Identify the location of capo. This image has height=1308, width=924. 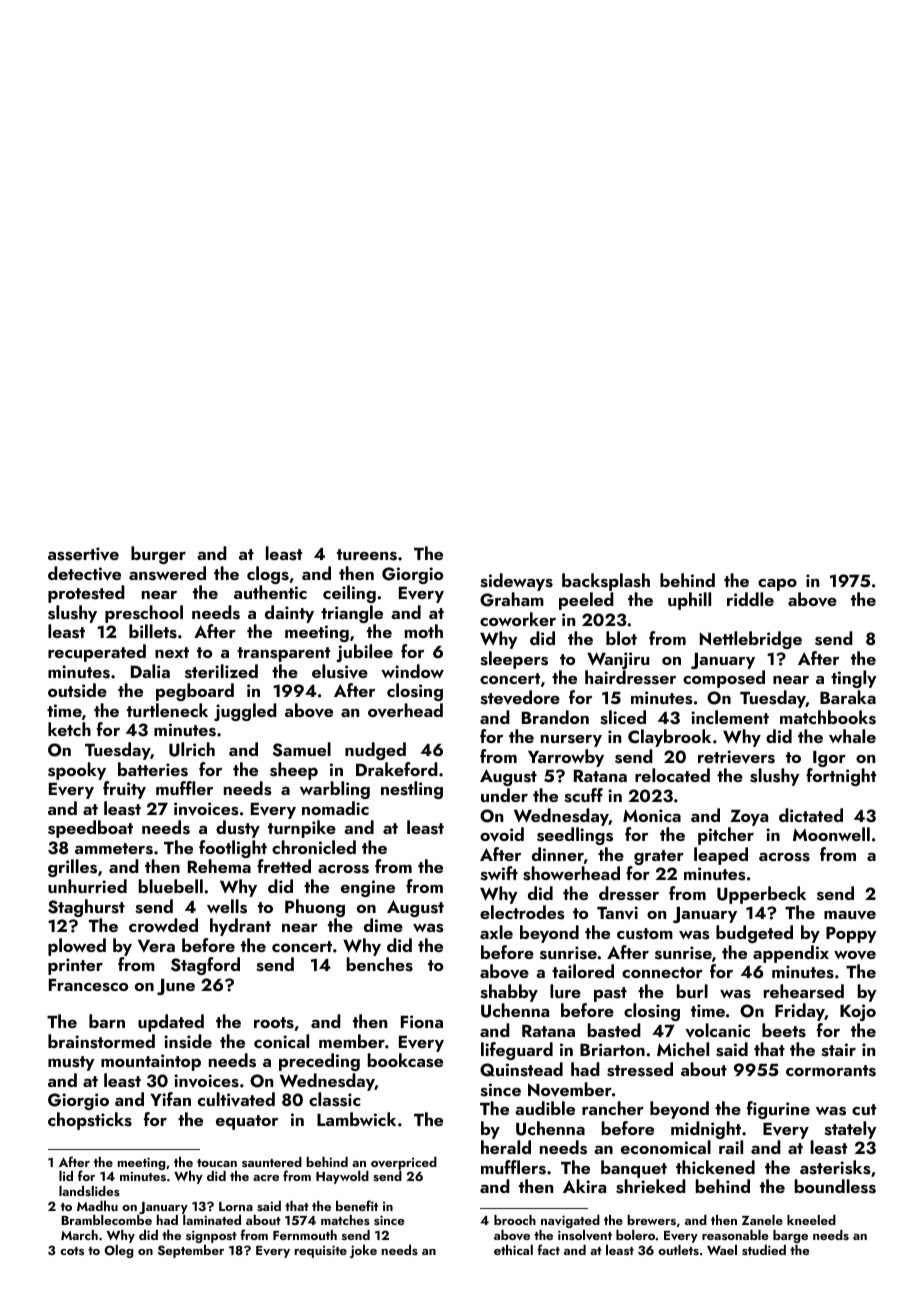
(777, 584).
